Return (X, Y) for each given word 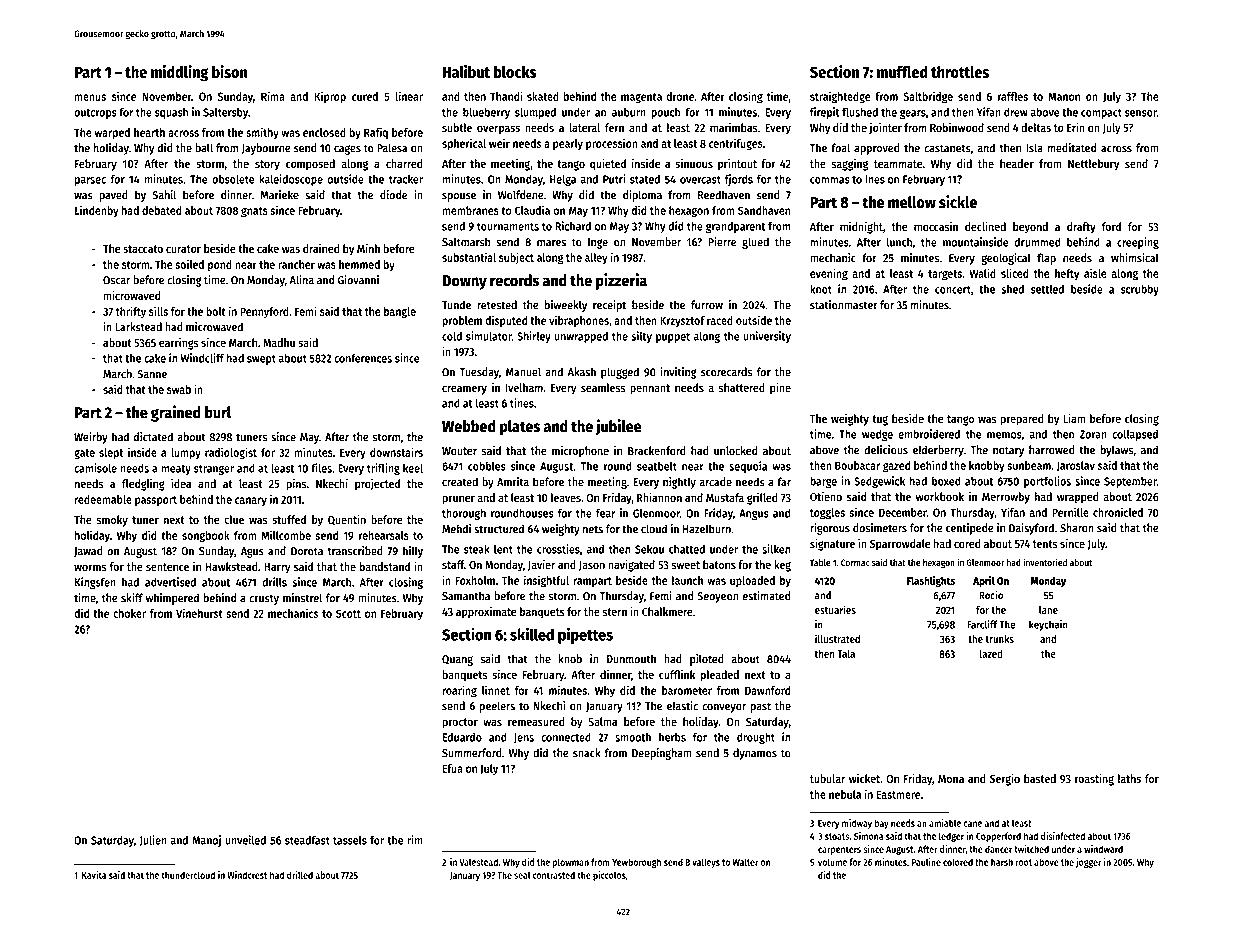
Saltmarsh (466, 242)
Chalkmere (667, 611)
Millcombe (286, 535)
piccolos (609, 876)
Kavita (94, 875)
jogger (1088, 863)
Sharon (1077, 528)
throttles (960, 72)
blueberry (486, 113)
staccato (143, 249)
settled (1047, 289)
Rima (273, 96)
